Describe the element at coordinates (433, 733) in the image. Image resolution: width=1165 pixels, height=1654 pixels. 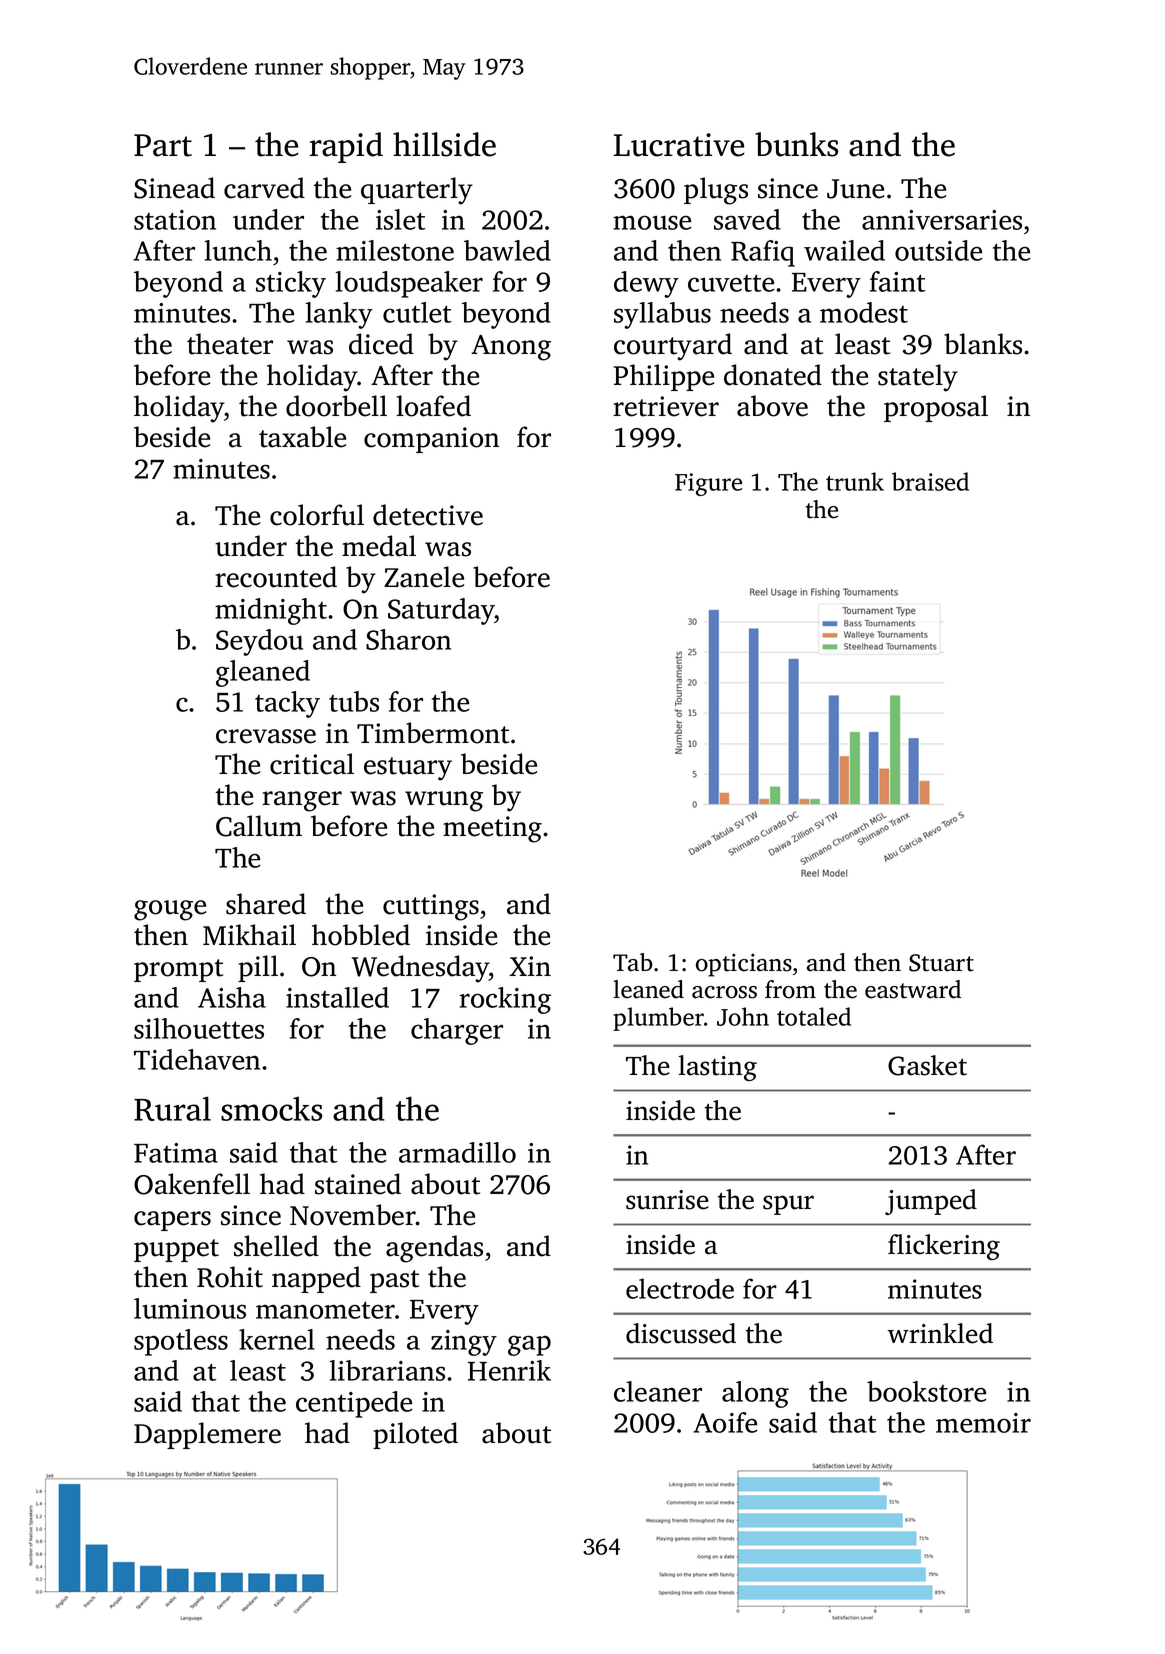
I see `Timbermont` at that location.
